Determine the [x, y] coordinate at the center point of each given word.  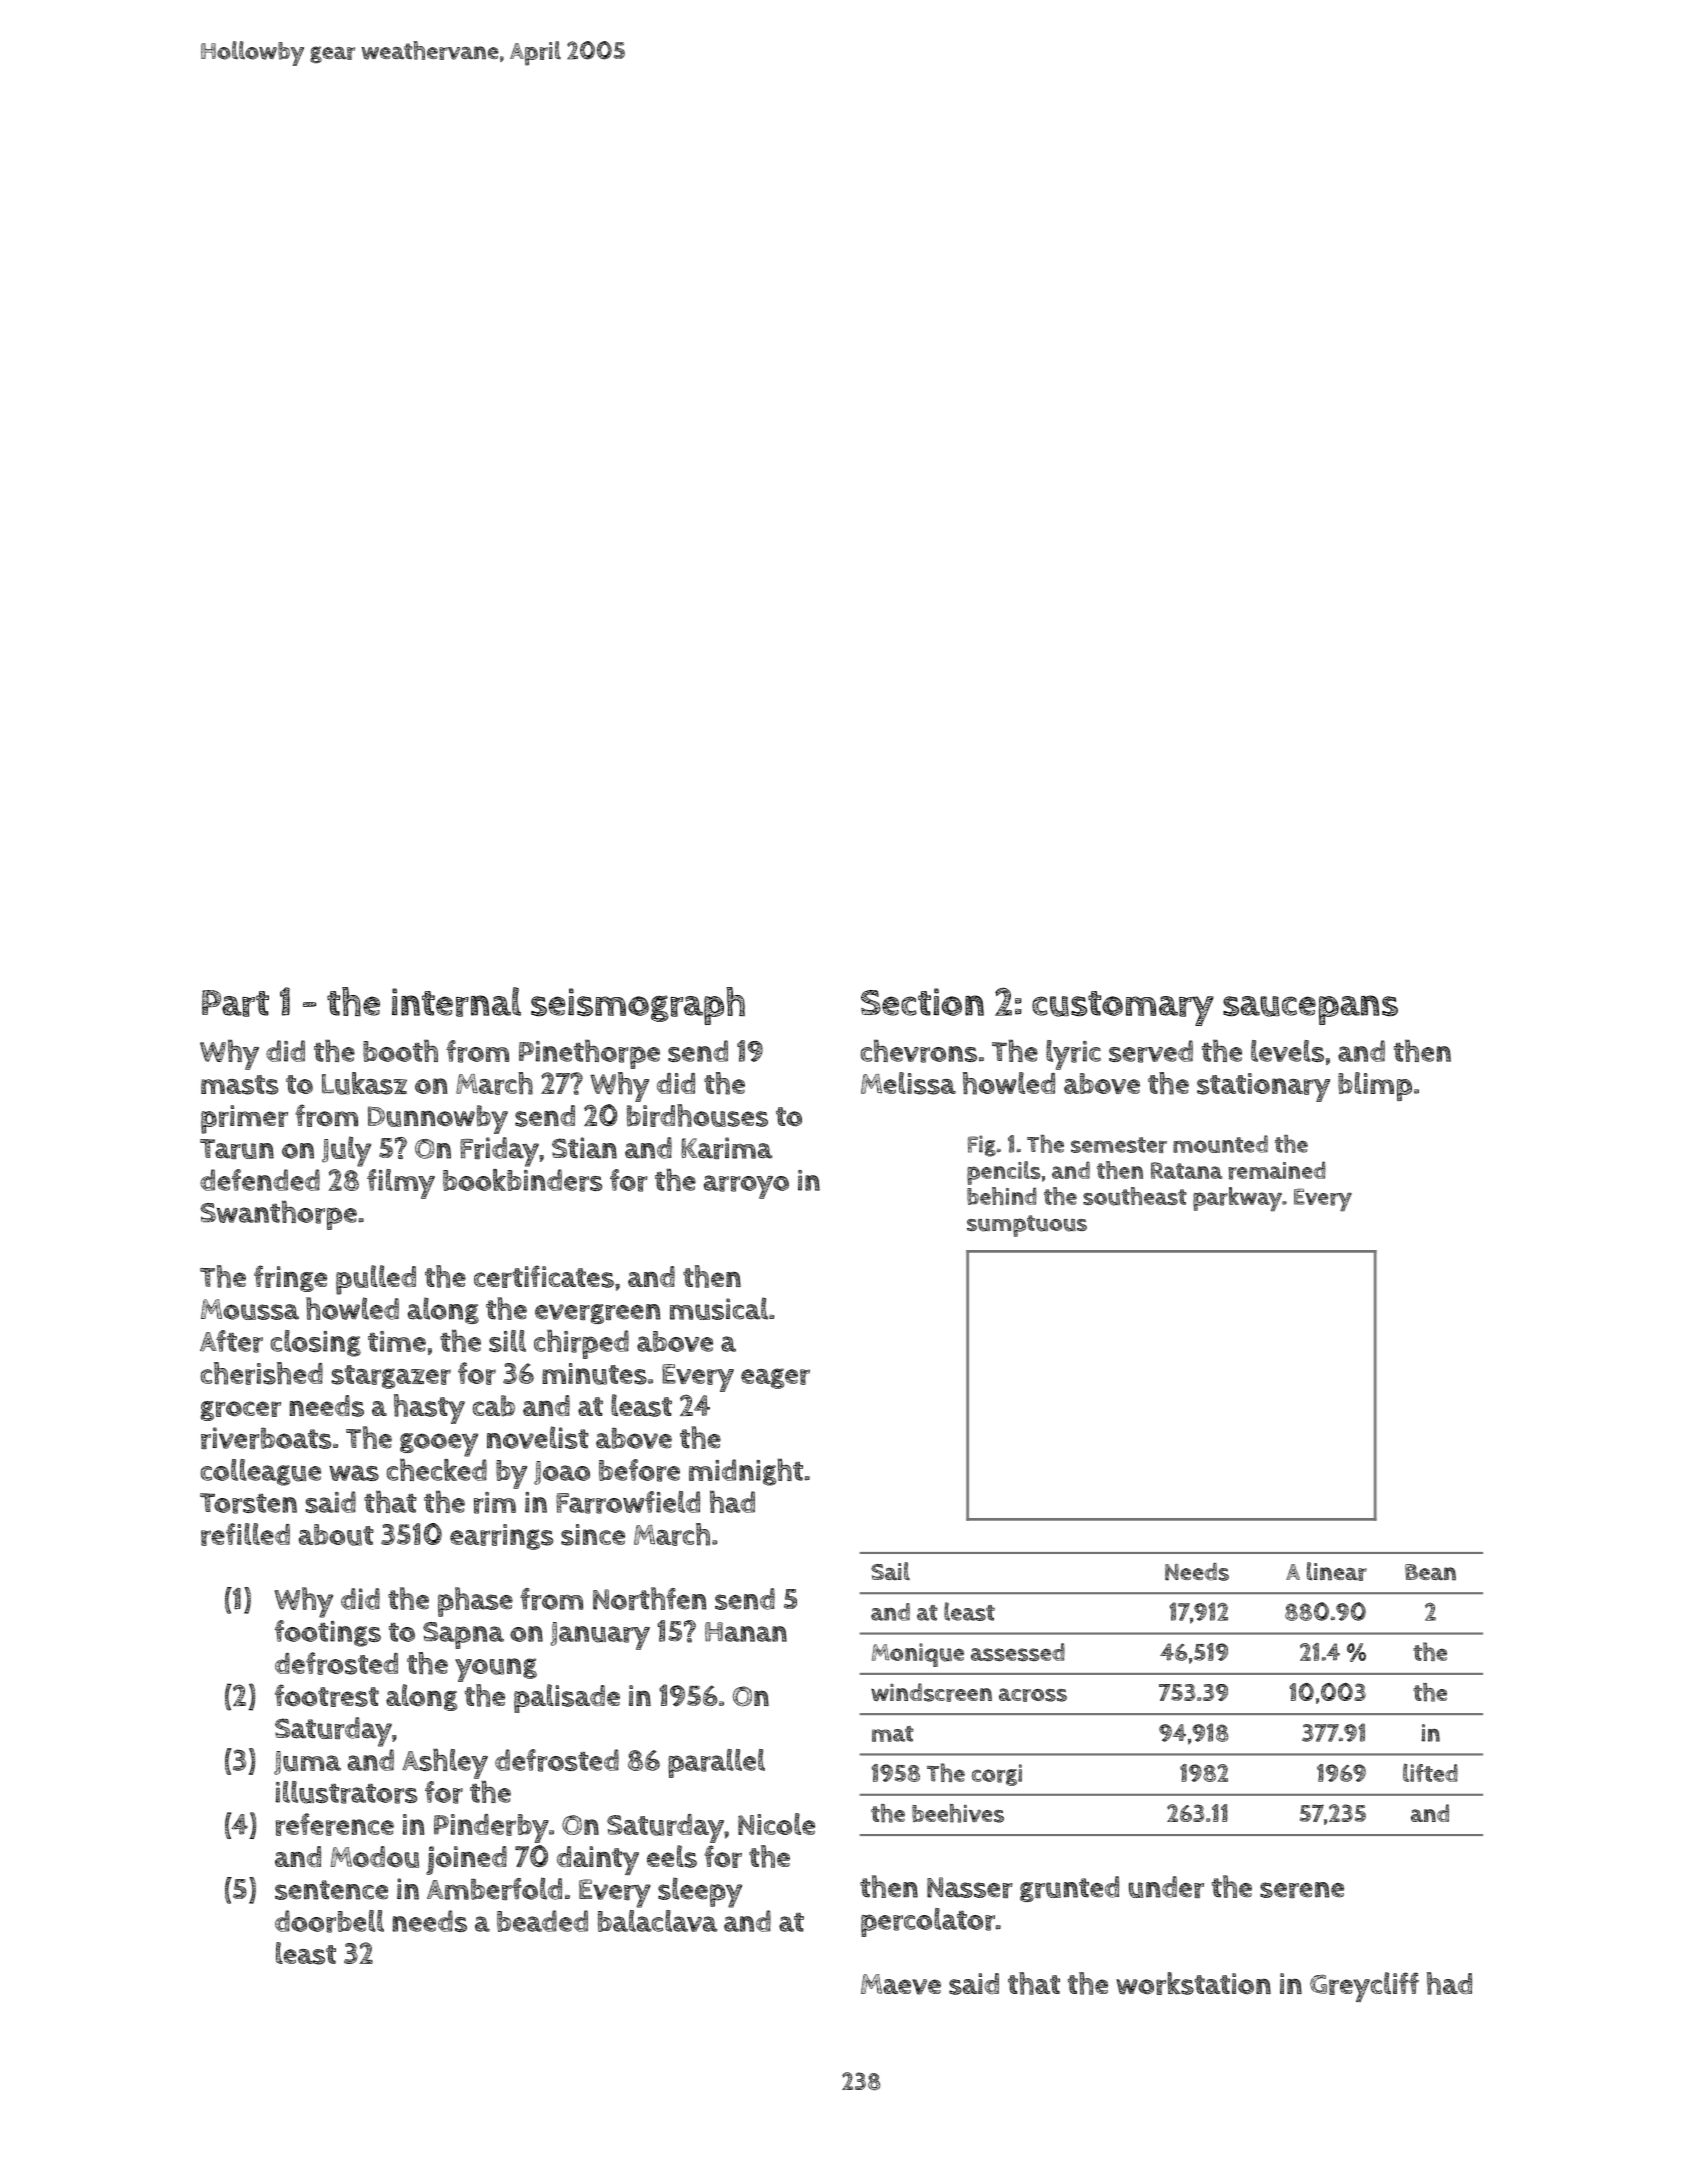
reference [335, 1824]
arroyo [746, 1187]
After [231, 1341]
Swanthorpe [278, 1215]
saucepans [1310, 1010]
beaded [542, 1921]
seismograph [638, 1006]
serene [1302, 1890]
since [593, 1535]
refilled [245, 1534]
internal [456, 1002]
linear [1337, 1571]
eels [672, 1856]
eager [775, 1378]
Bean [1430, 1572]
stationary [1263, 1087]
